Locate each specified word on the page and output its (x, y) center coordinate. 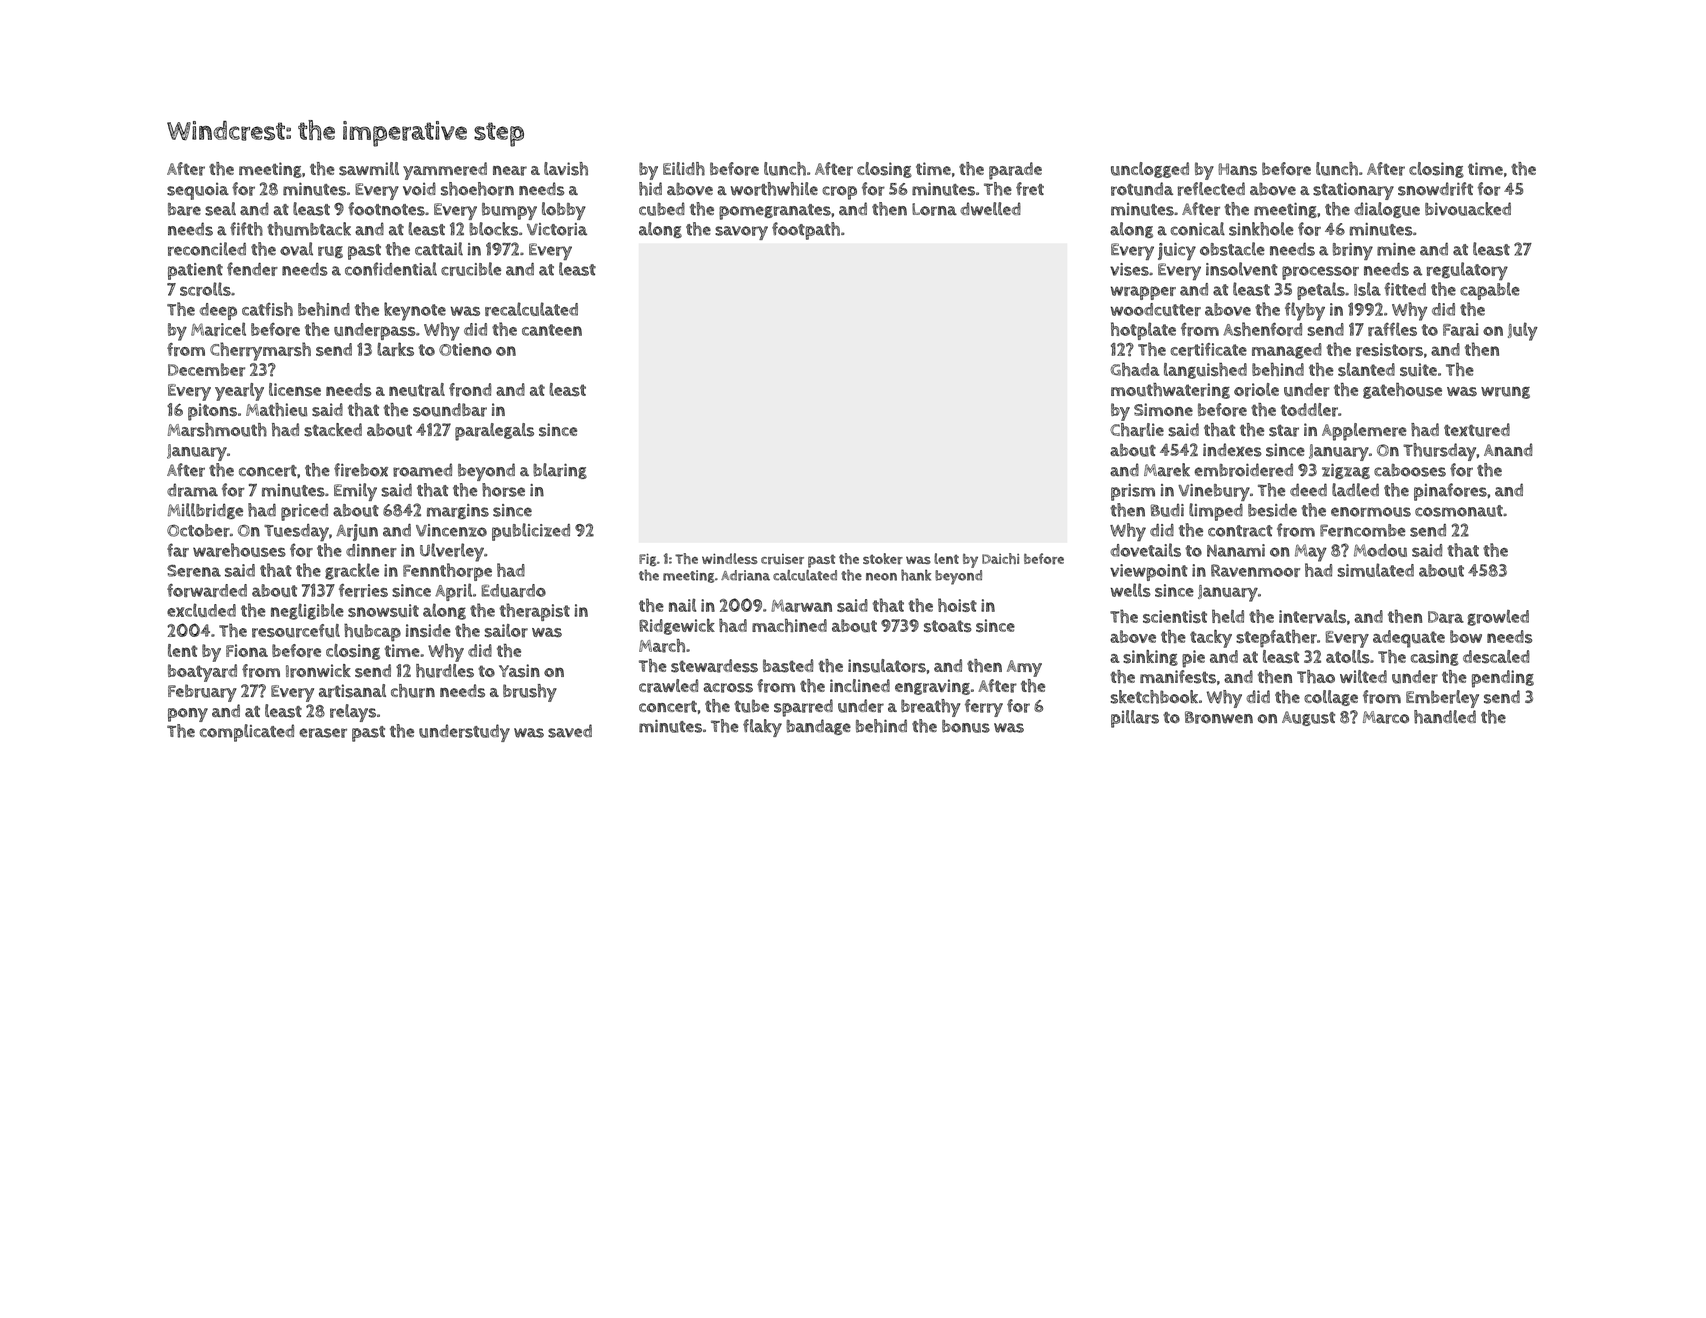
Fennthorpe (447, 572)
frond (470, 390)
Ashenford (1262, 329)
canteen (552, 330)
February (202, 693)
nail (682, 605)
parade (1015, 171)
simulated (1376, 570)
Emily (355, 492)
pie (1193, 659)
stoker (883, 559)
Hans (1237, 169)
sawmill (369, 169)
